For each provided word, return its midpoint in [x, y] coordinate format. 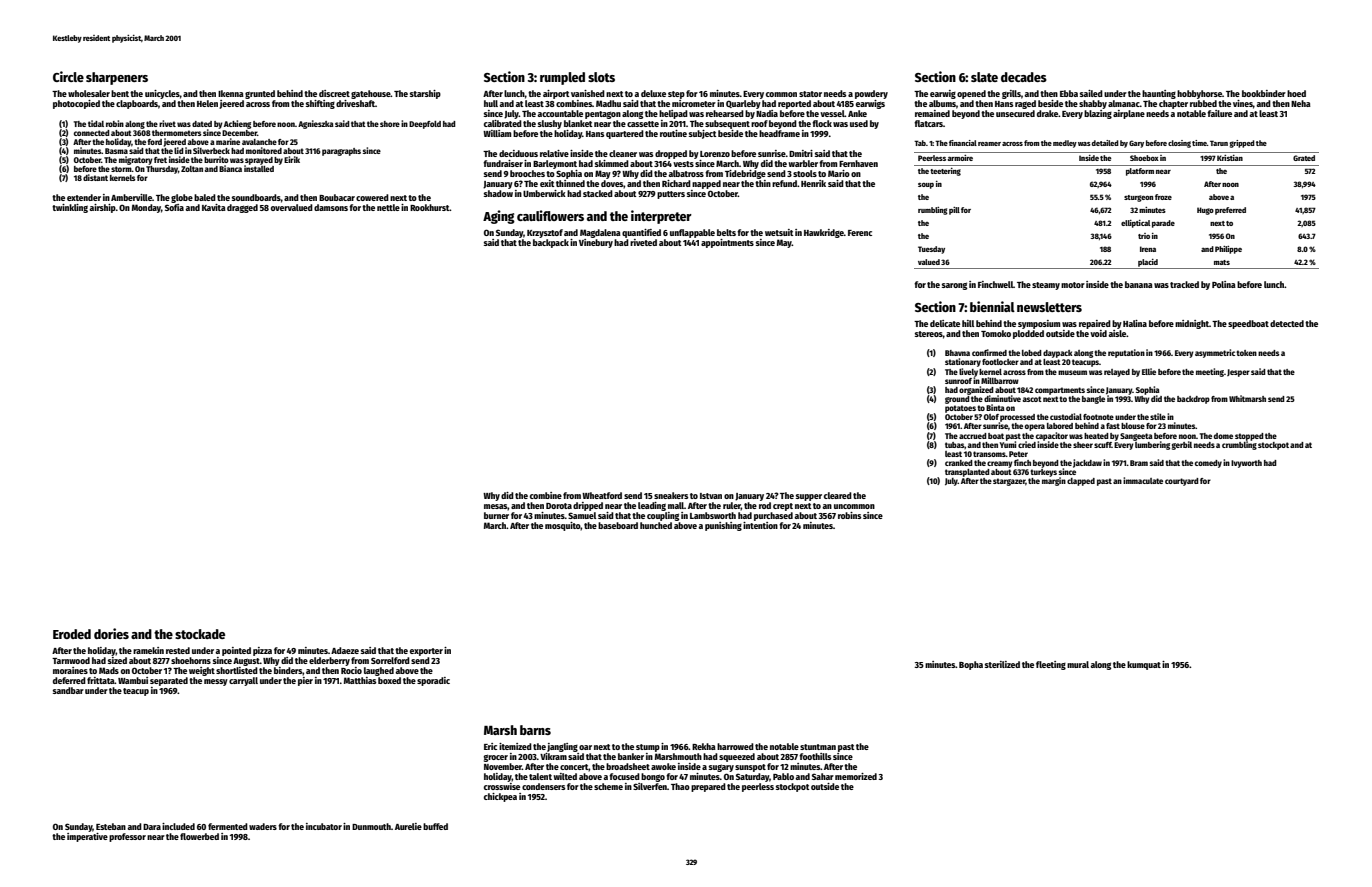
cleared [838, 495]
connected [92, 133]
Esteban [111, 826]
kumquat [1144, 665]
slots [601, 77]
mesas [496, 507]
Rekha [704, 746]
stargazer [1009, 482]
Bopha [971, 665]
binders [288, 671]
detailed [1105, 143]
